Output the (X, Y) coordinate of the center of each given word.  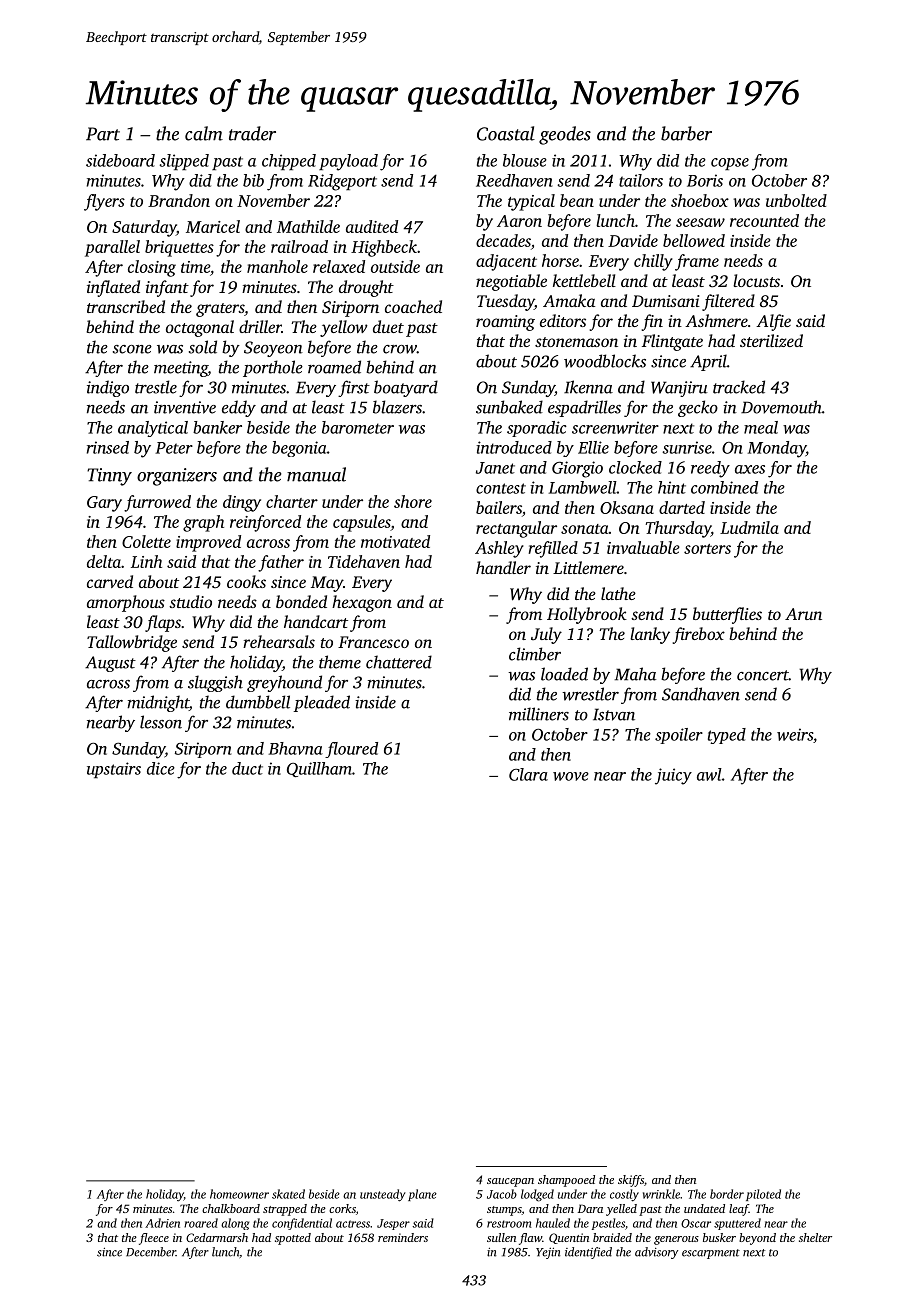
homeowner (239, 1194)
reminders (403, 1237)
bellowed (694, 240)
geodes (565, 135)
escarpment (711, 1254)
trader (252, 133)
